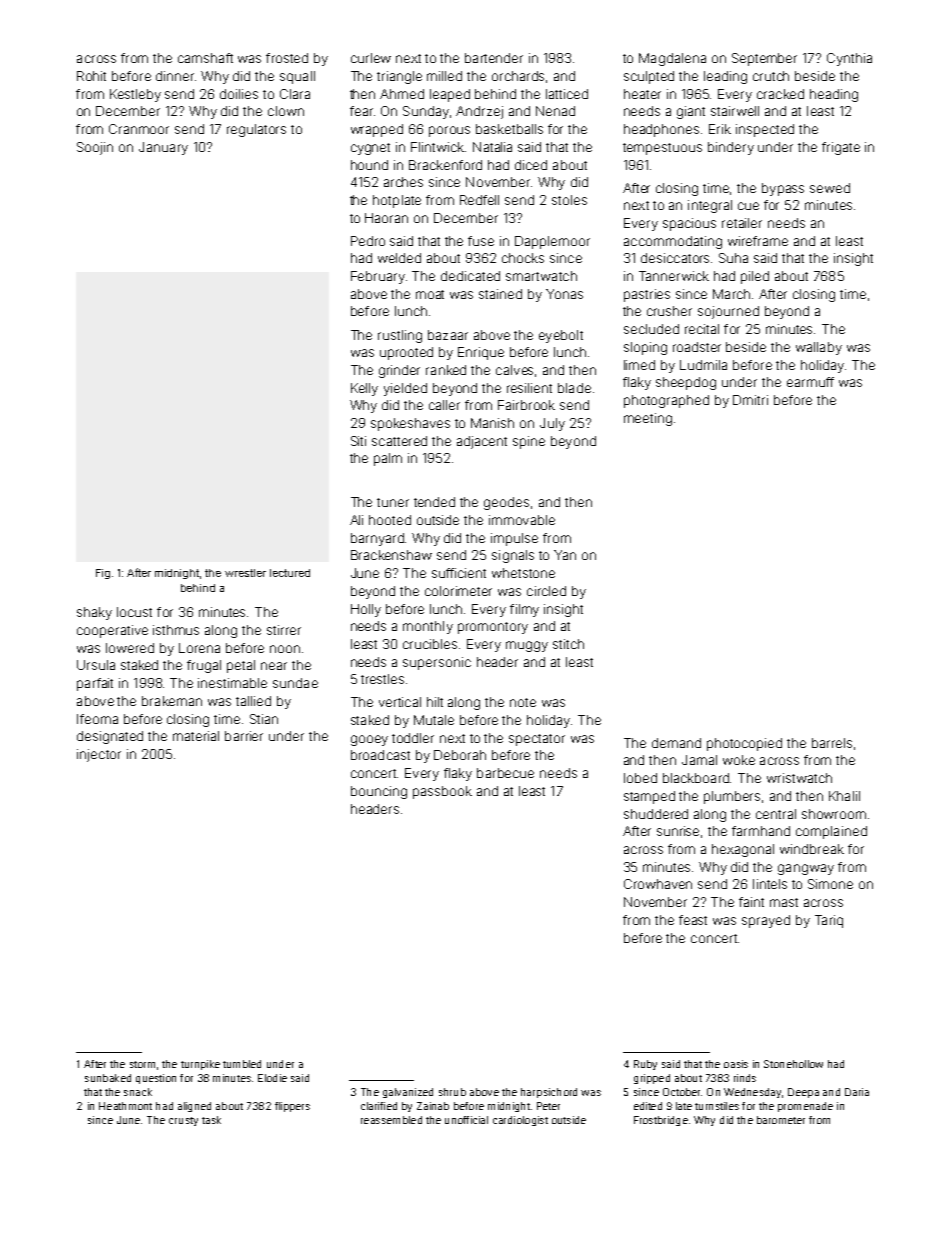 This screenshot has height=1233, width=952. I want to click on flippers, so click(292, 1107).
